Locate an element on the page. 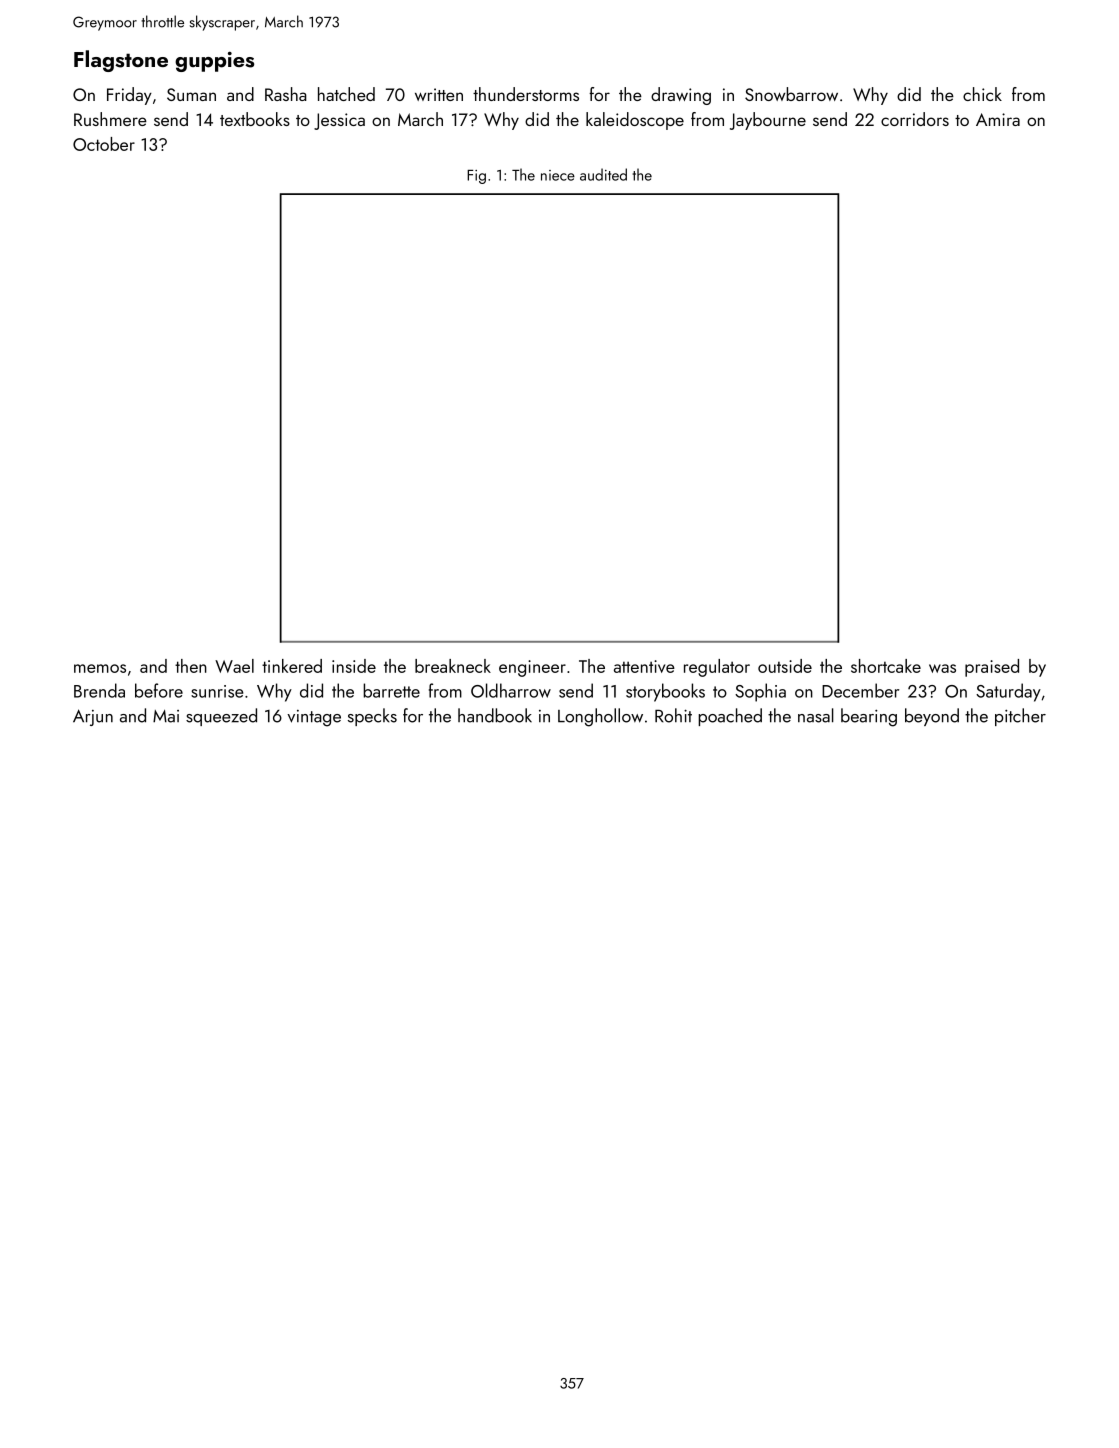 The width and height of the image is (1119, 1448). Fig is located at coordinates (476, 177).
